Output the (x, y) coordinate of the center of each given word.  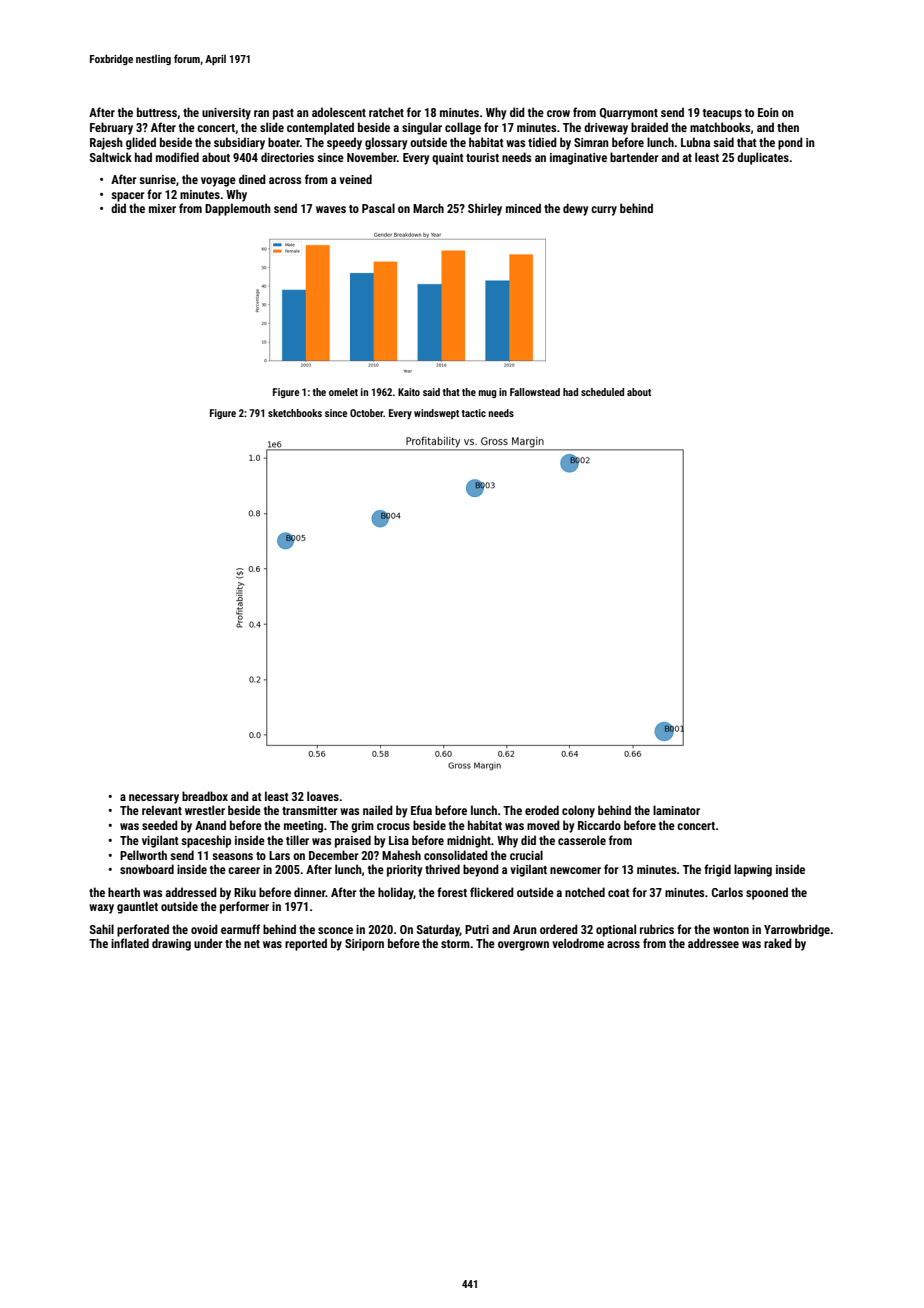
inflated (130, 943)
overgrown (523, 946)
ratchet (386, 112)
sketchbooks (295, 413)
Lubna (695, 142)
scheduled (602, 392)
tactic (474, 413)
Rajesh (106, 143)
